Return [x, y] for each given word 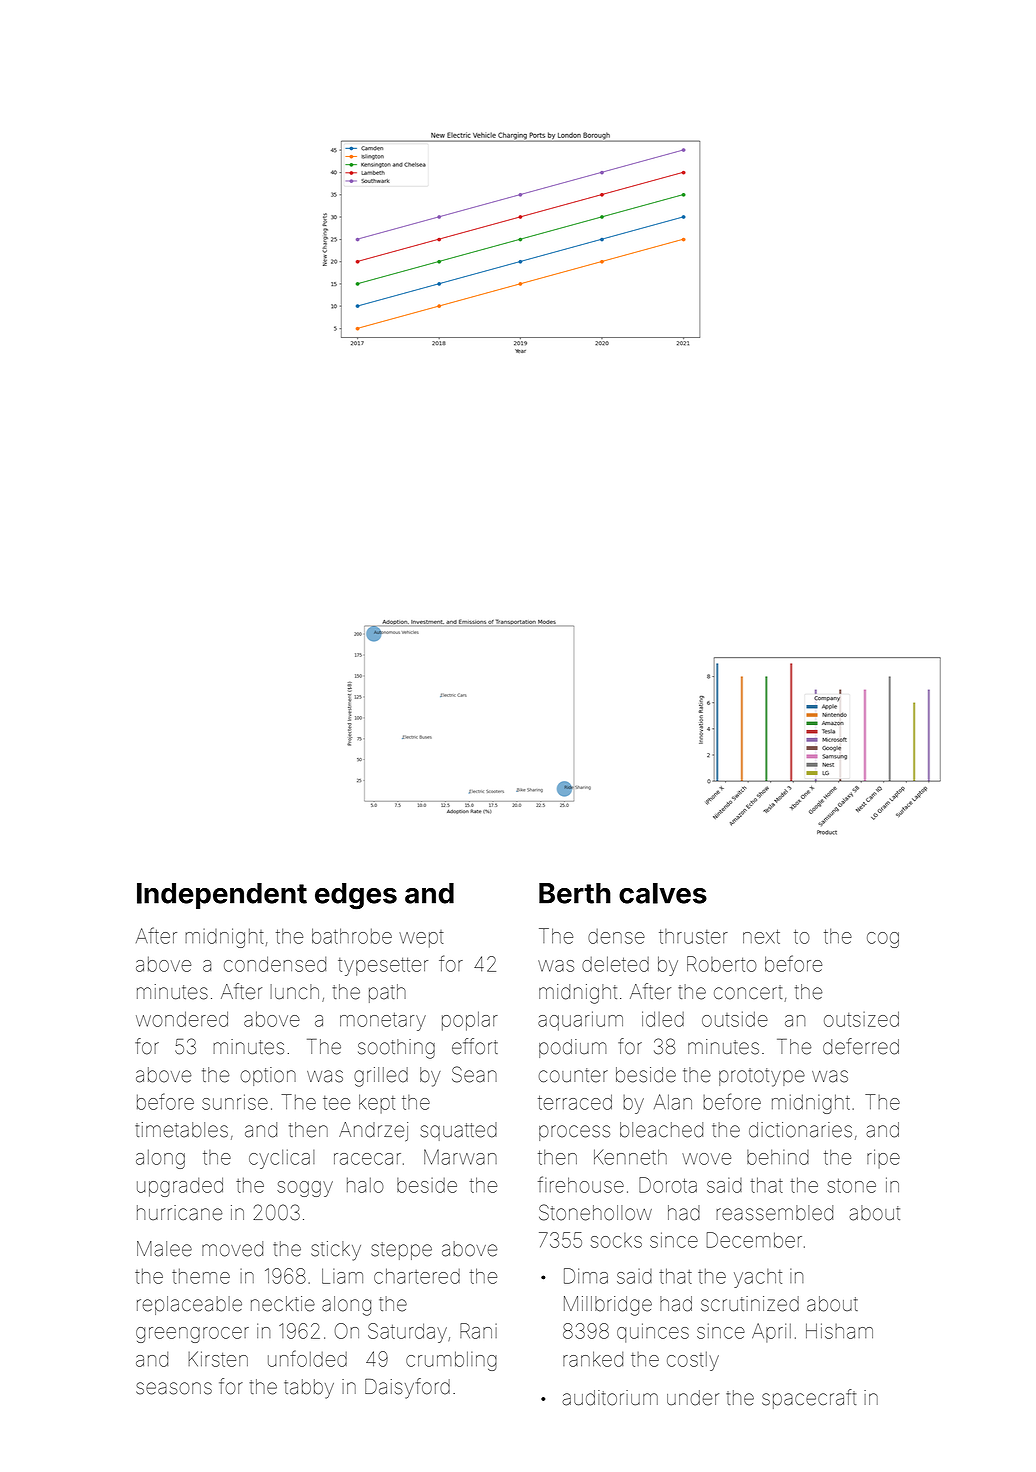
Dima [586, 1276]
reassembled [774, 1213]
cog [883, 940]
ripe [883, 1158]
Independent [222, 896]
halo [365, 1185]
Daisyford [407, 1388]
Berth [575, 893]
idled [663, 1019]
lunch [294, 991]
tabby [309, 1389]
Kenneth [630, 1157]
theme [201, 1276]
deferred [861, 1046]
